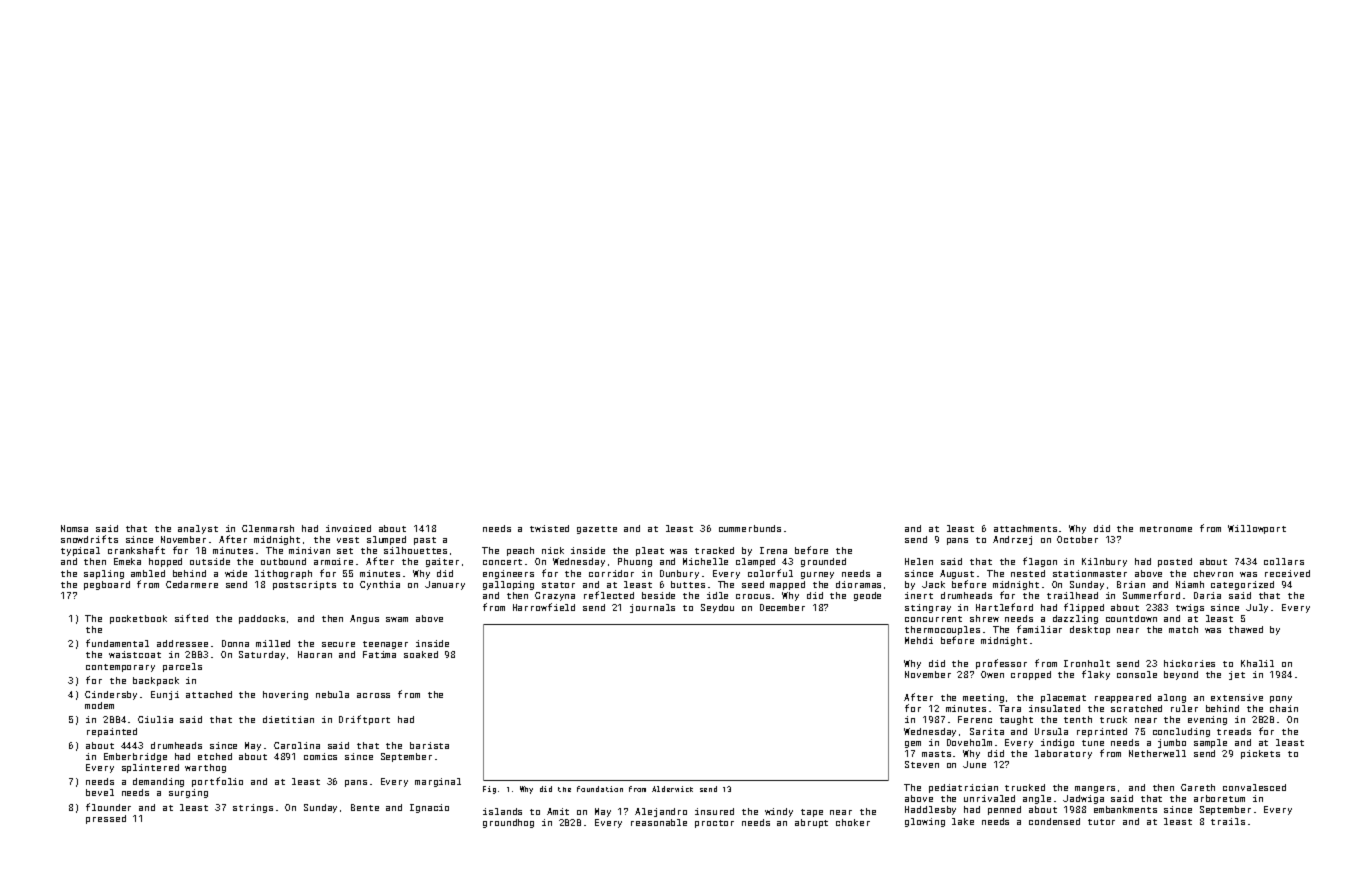 This document has height=887, width=1372. Describe the element at coordinates (1090, 630) in the document. I see `desktop` at that location.
